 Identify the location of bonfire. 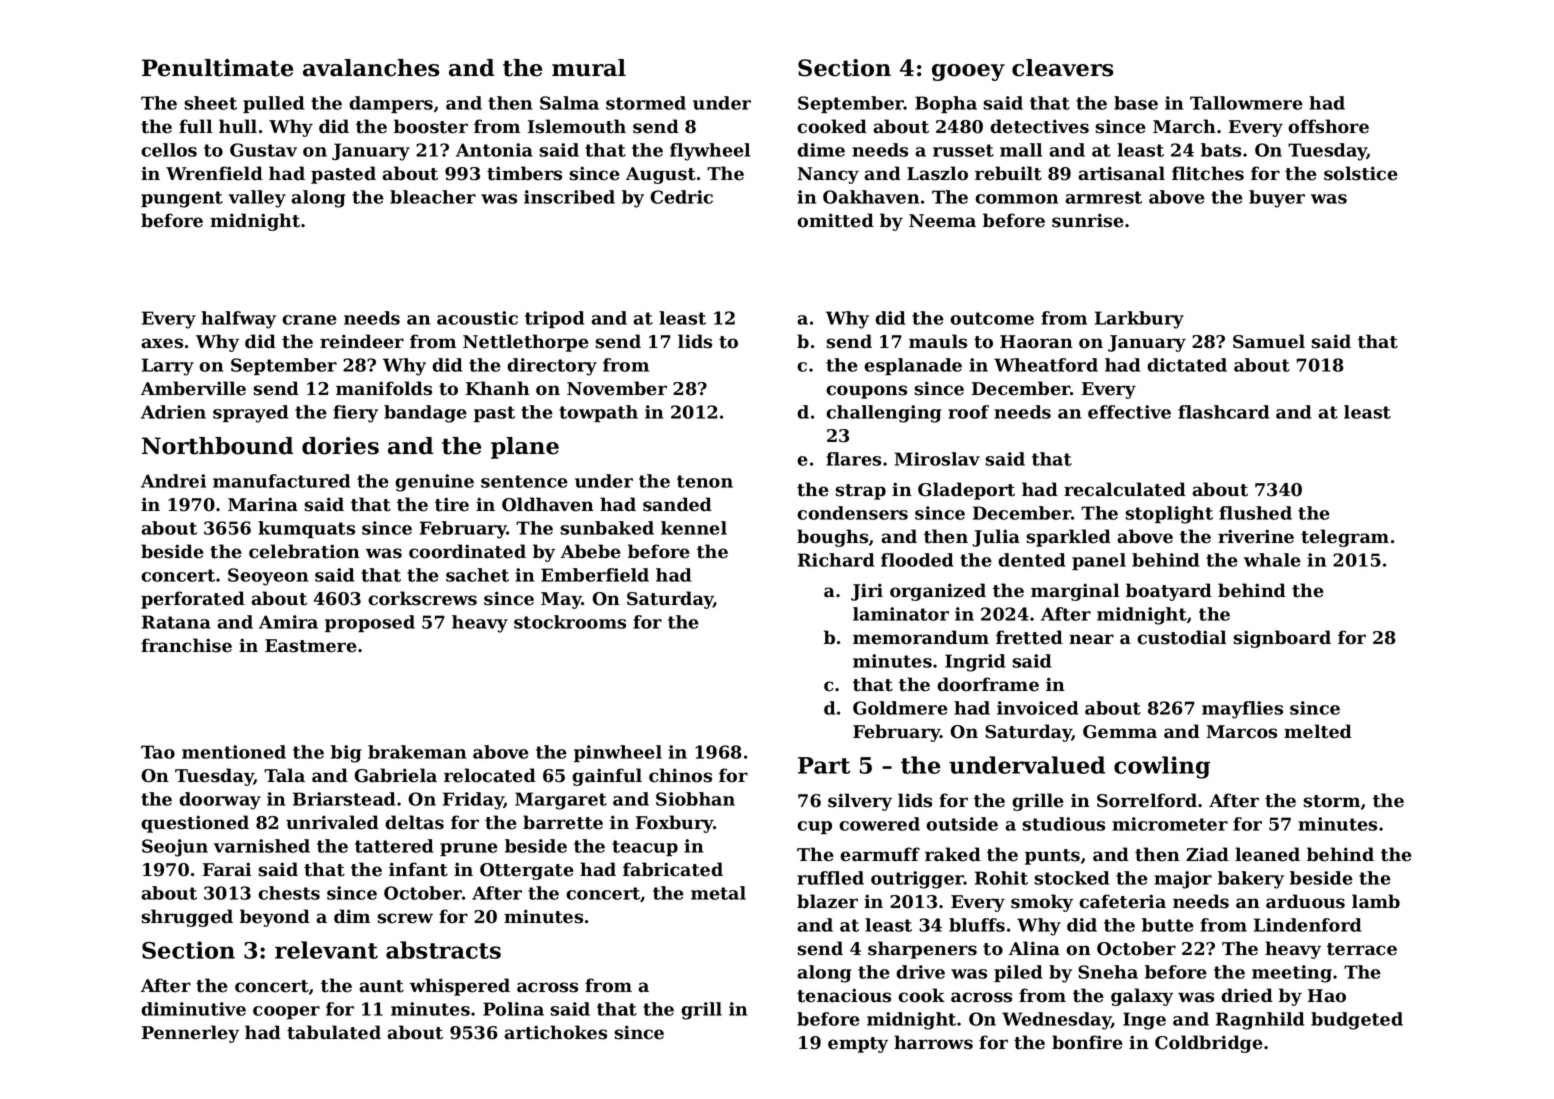
(1087, 1042).
